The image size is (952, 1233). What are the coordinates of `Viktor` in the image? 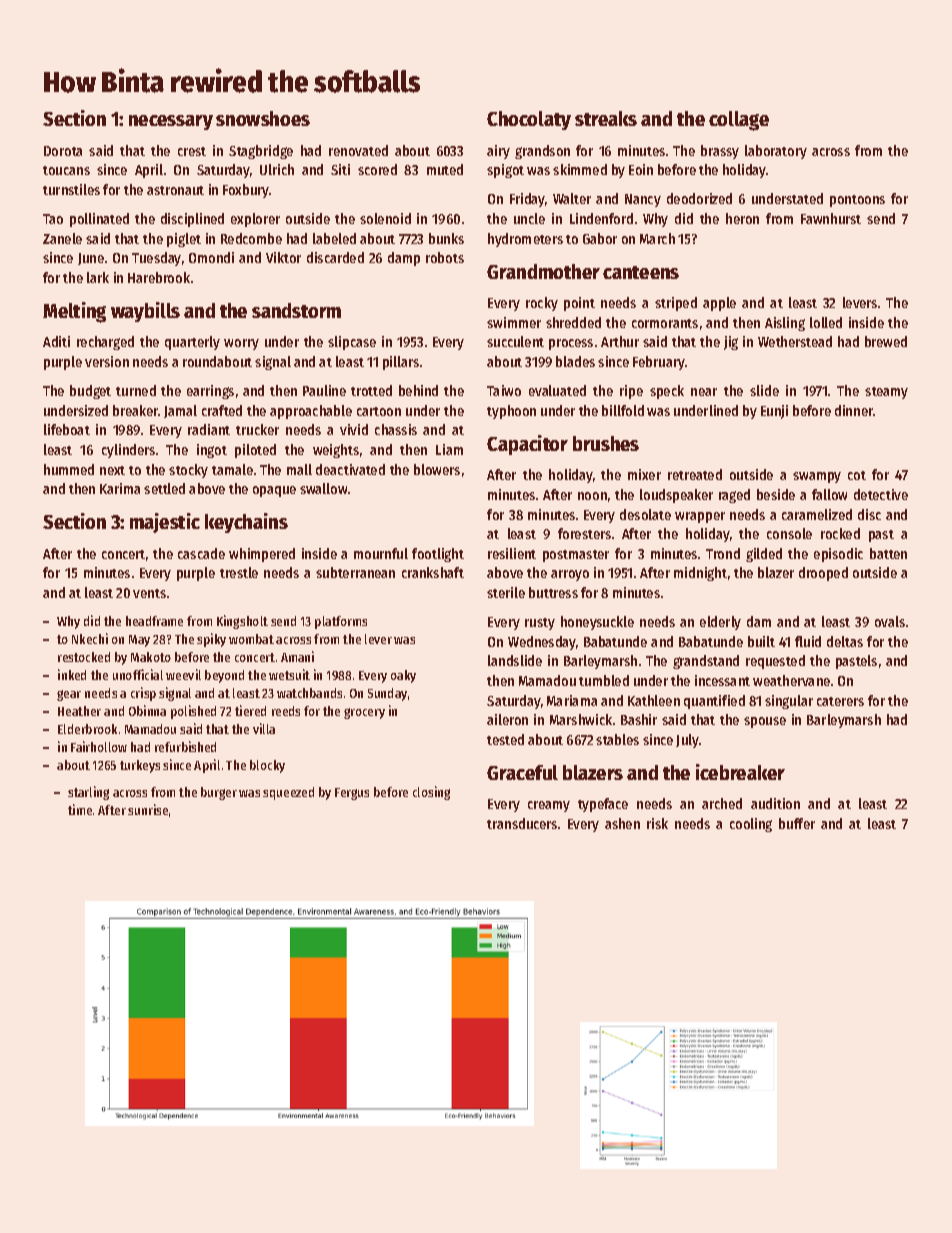 It's located at (283, 257).
